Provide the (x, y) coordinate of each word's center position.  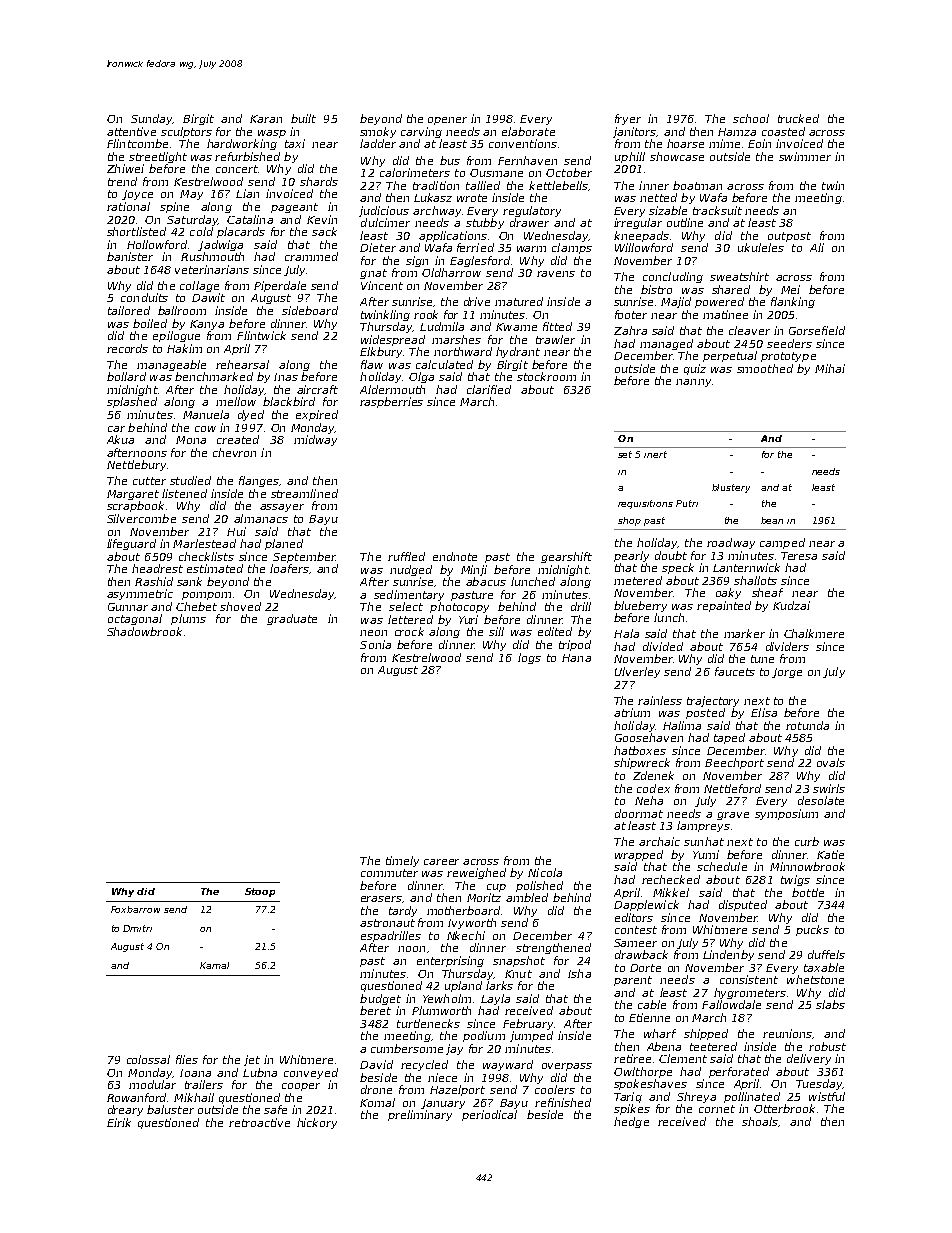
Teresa (799, 556)
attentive (131, 131)
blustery (731, 488)
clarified (489, 389)
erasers (381, 899)
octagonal (135, 619)
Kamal (214, 965)
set (625, 454)
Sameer (635, 943)
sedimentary (409, 595)
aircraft (317, 389)
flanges (259, 481)
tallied (483, 185)
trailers (204, 1084)
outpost (789, 237)
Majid (676, 302)
